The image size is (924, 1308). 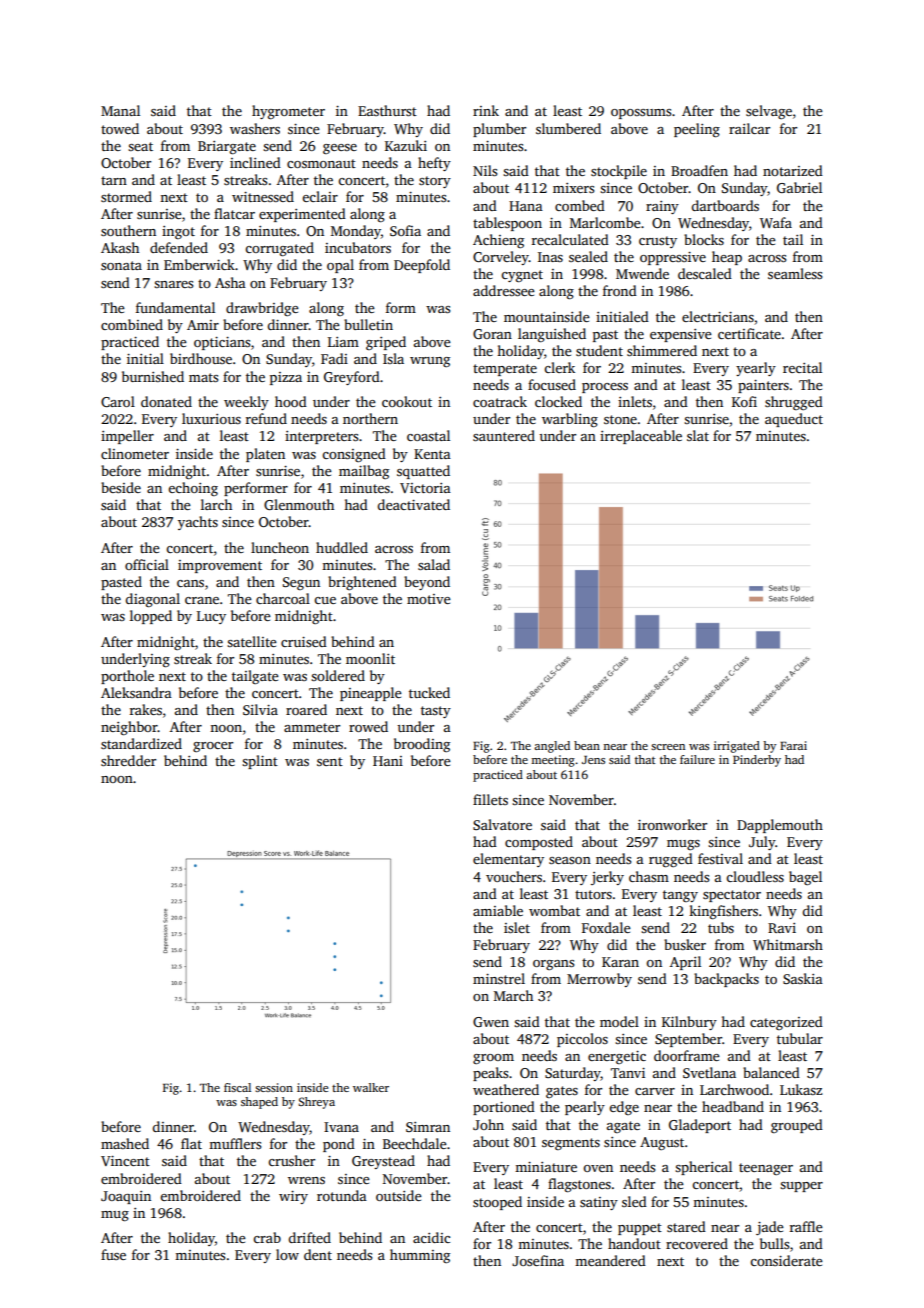 I want to click on cosmonaut, so click(x=321, y=163).
